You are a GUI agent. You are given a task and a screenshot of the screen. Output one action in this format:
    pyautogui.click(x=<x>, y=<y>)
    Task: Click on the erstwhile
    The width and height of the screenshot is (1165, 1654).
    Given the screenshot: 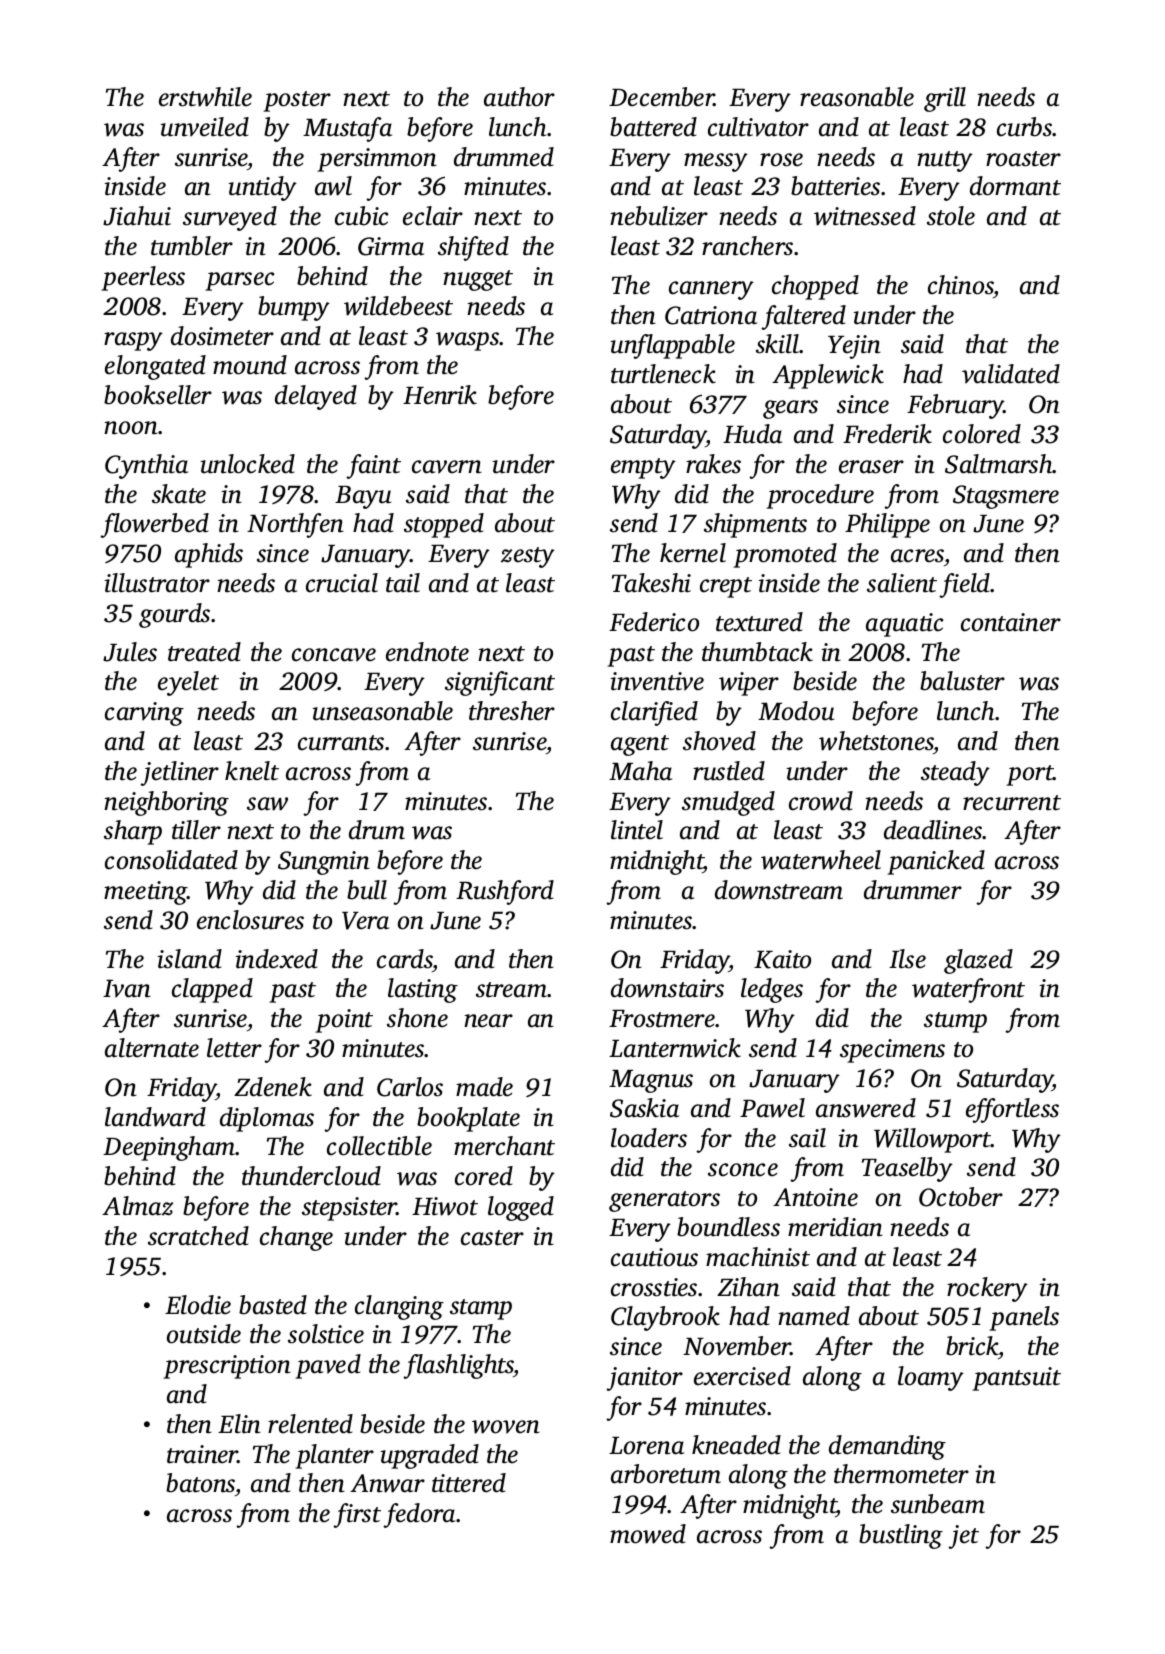 What is the action you would take?
    pyautogui.click(x=205, y=97)
